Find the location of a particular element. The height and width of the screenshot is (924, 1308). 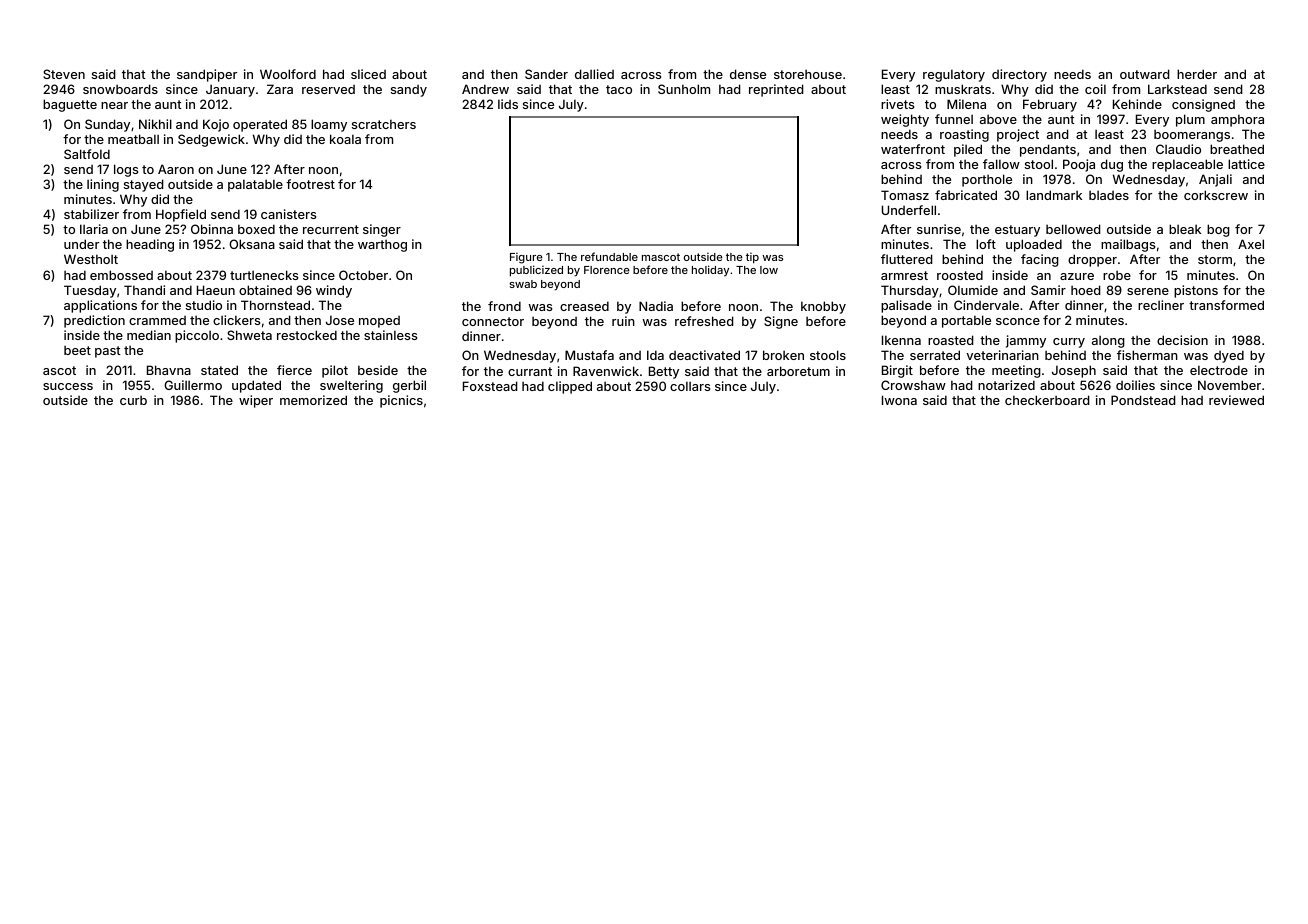

Oksana is located at coordinates (252, 244).
